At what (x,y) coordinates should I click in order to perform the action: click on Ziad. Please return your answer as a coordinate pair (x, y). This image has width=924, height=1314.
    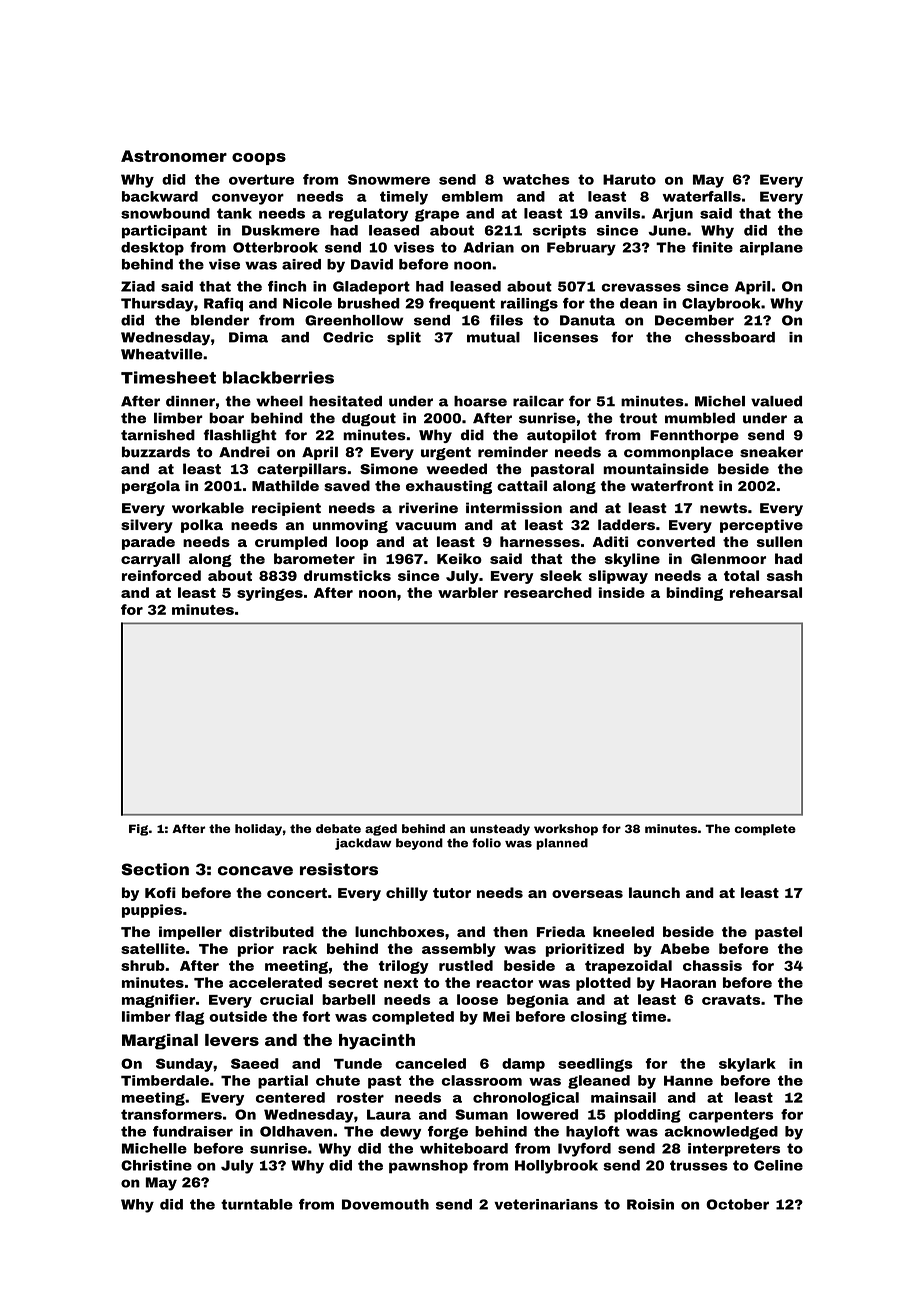
    Looking at the image, I should click on (138, 286).
